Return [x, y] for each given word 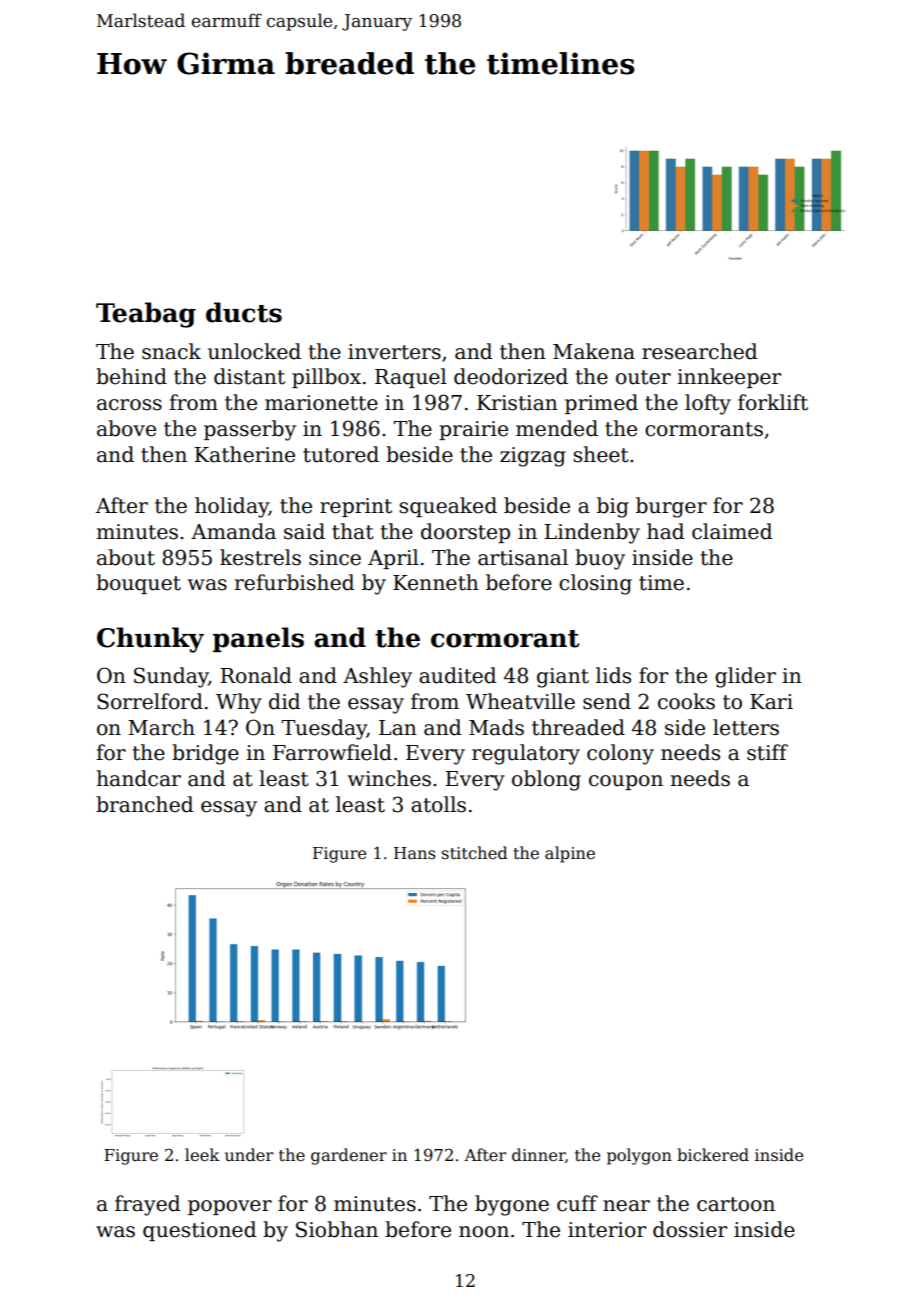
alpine [570, 854]
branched [144, 804]
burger [671, 507]
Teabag [146, 315]
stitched [475, 853]
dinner [538, 1155]
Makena [594, 351]
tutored [341, 454]
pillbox [326, 378]
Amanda [233, 531]
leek [202, 1155]
